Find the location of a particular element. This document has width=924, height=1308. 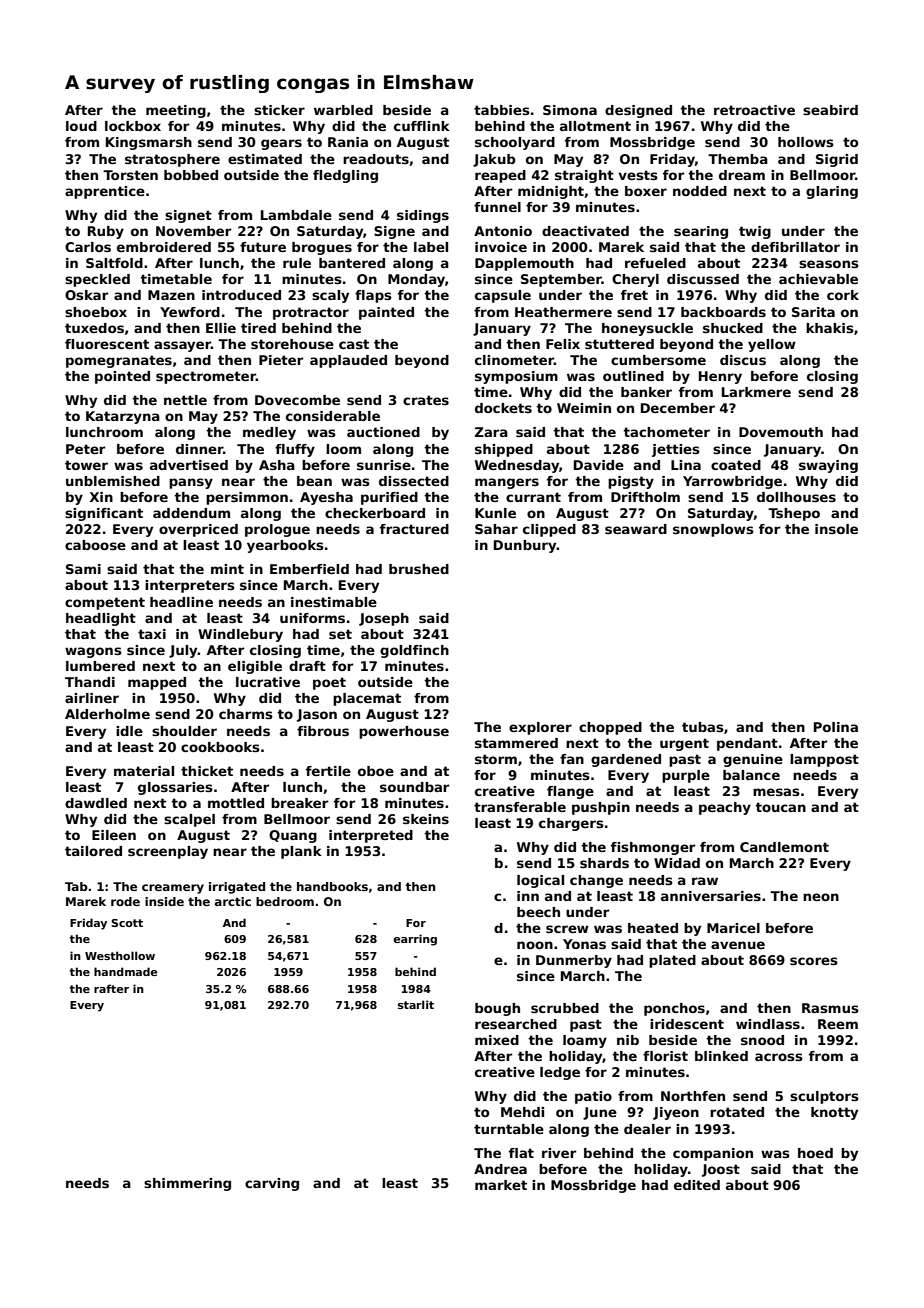

painted is located at coordinates (386, 313).
